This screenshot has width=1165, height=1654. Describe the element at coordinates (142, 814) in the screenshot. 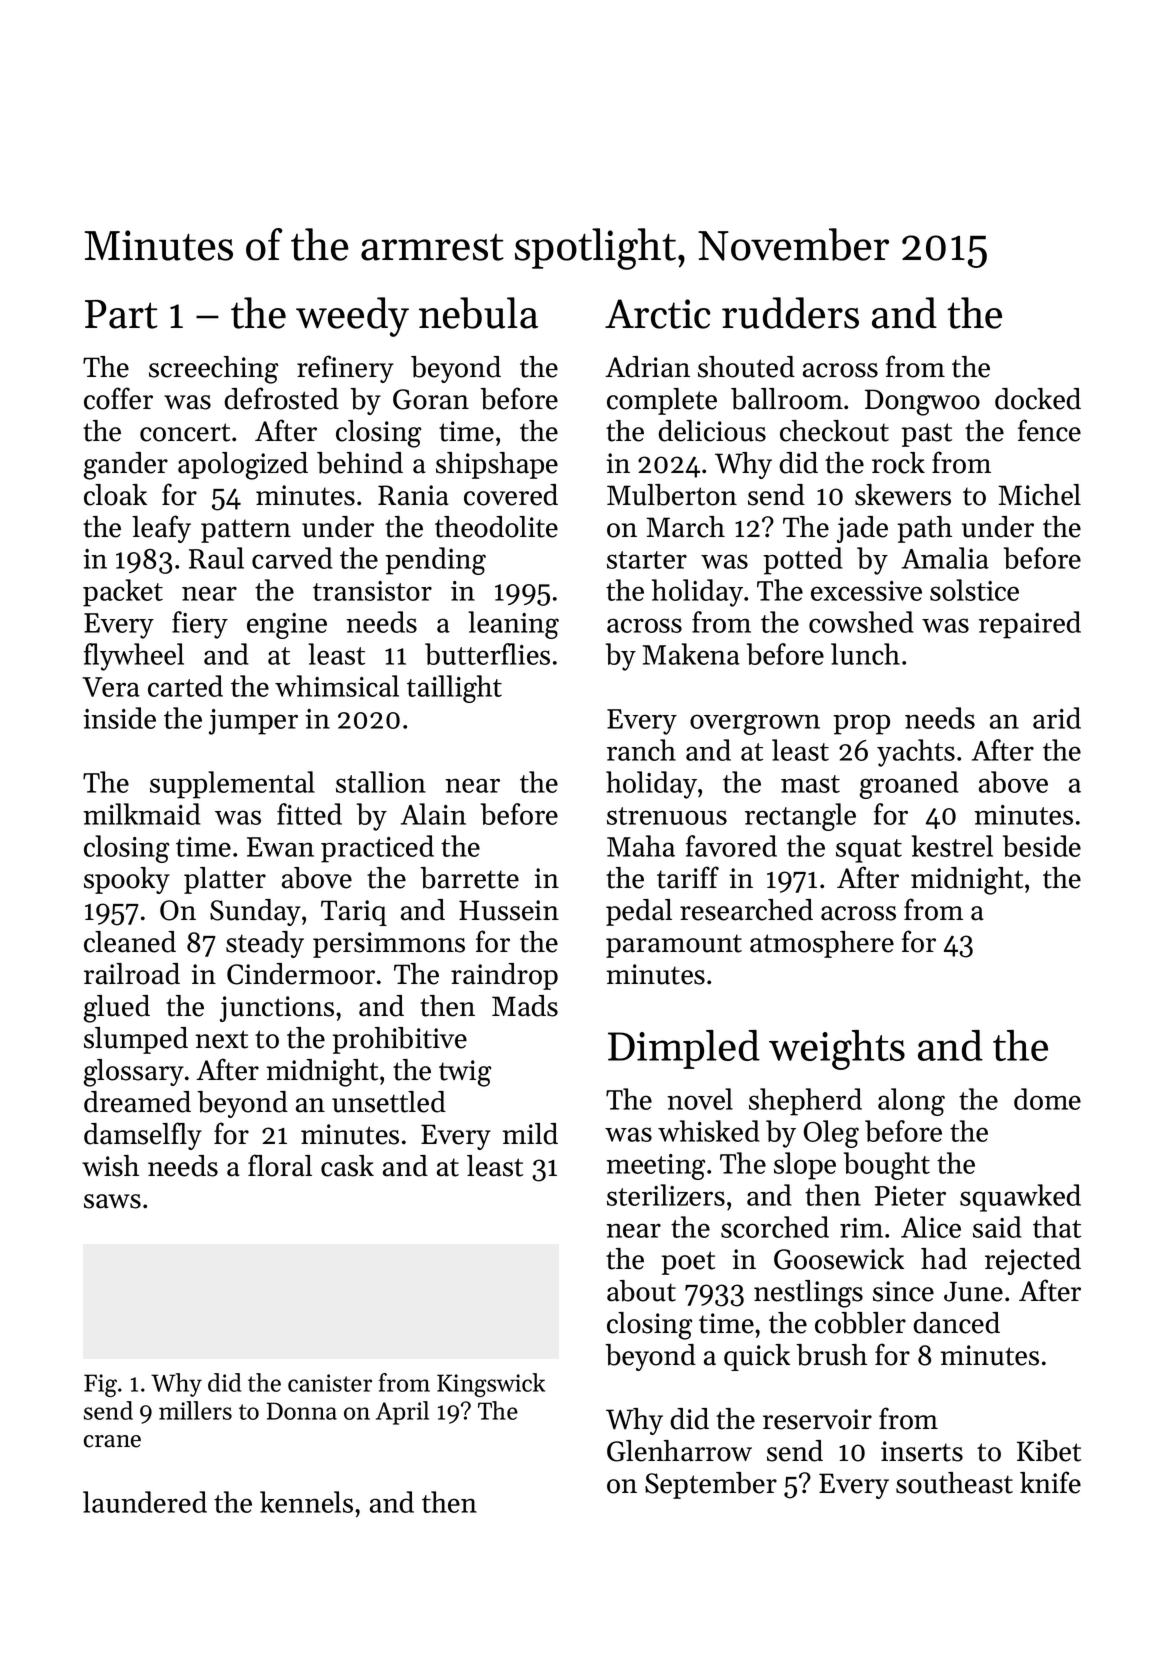

I see `milkmaid` at that location.
